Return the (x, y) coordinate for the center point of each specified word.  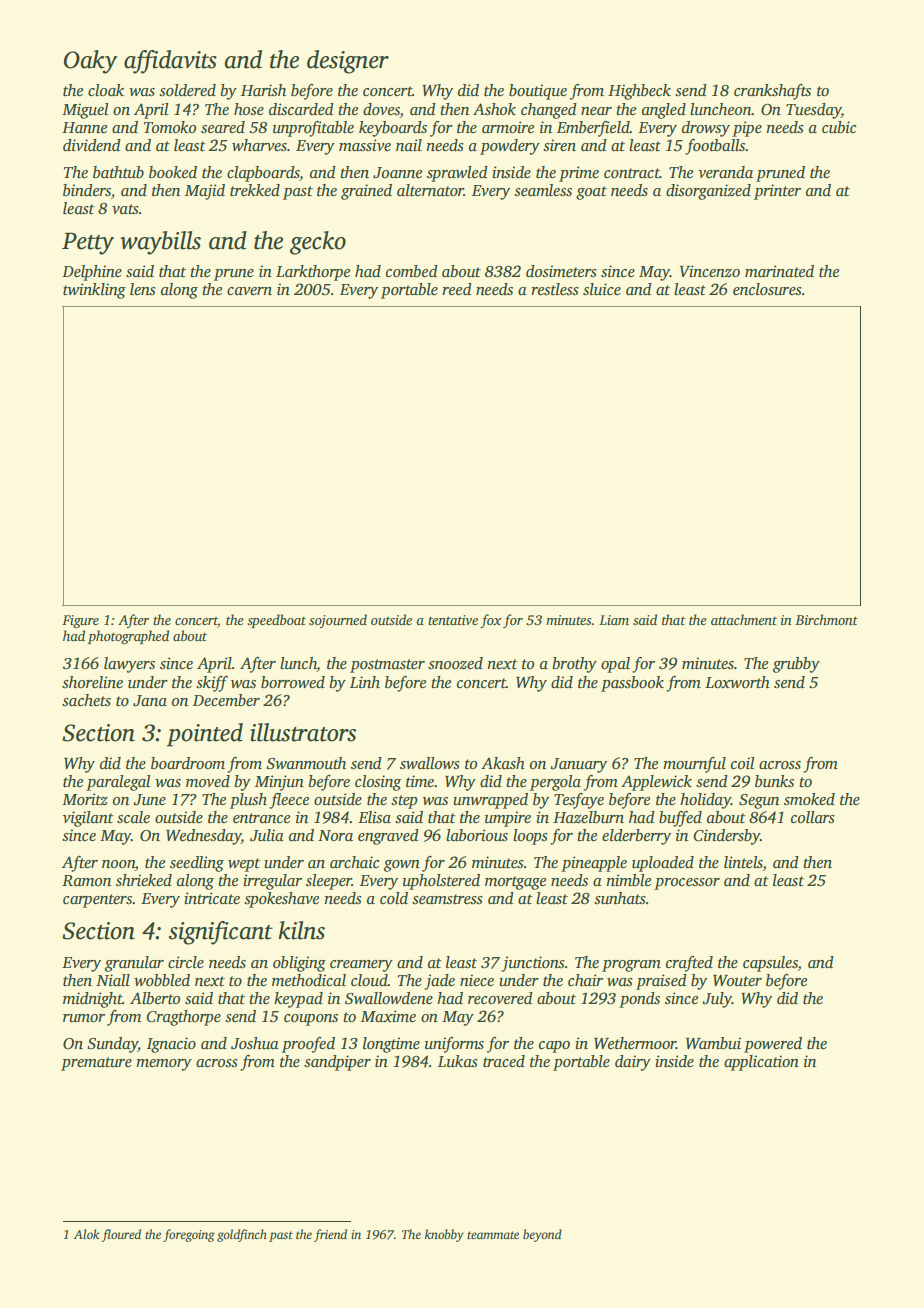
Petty (88, 243)
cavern (249, 291)
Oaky (90, 62)
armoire (508, 127)
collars (813, 817)
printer (777, 192)
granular (134, 964)
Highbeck (639, 92)
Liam (614, 620)
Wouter (737, 980)
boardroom (188, 763)
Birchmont (826, 619)
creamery (361, 966)
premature (96, 1064)
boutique (538, 92)
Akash (503, 763)
